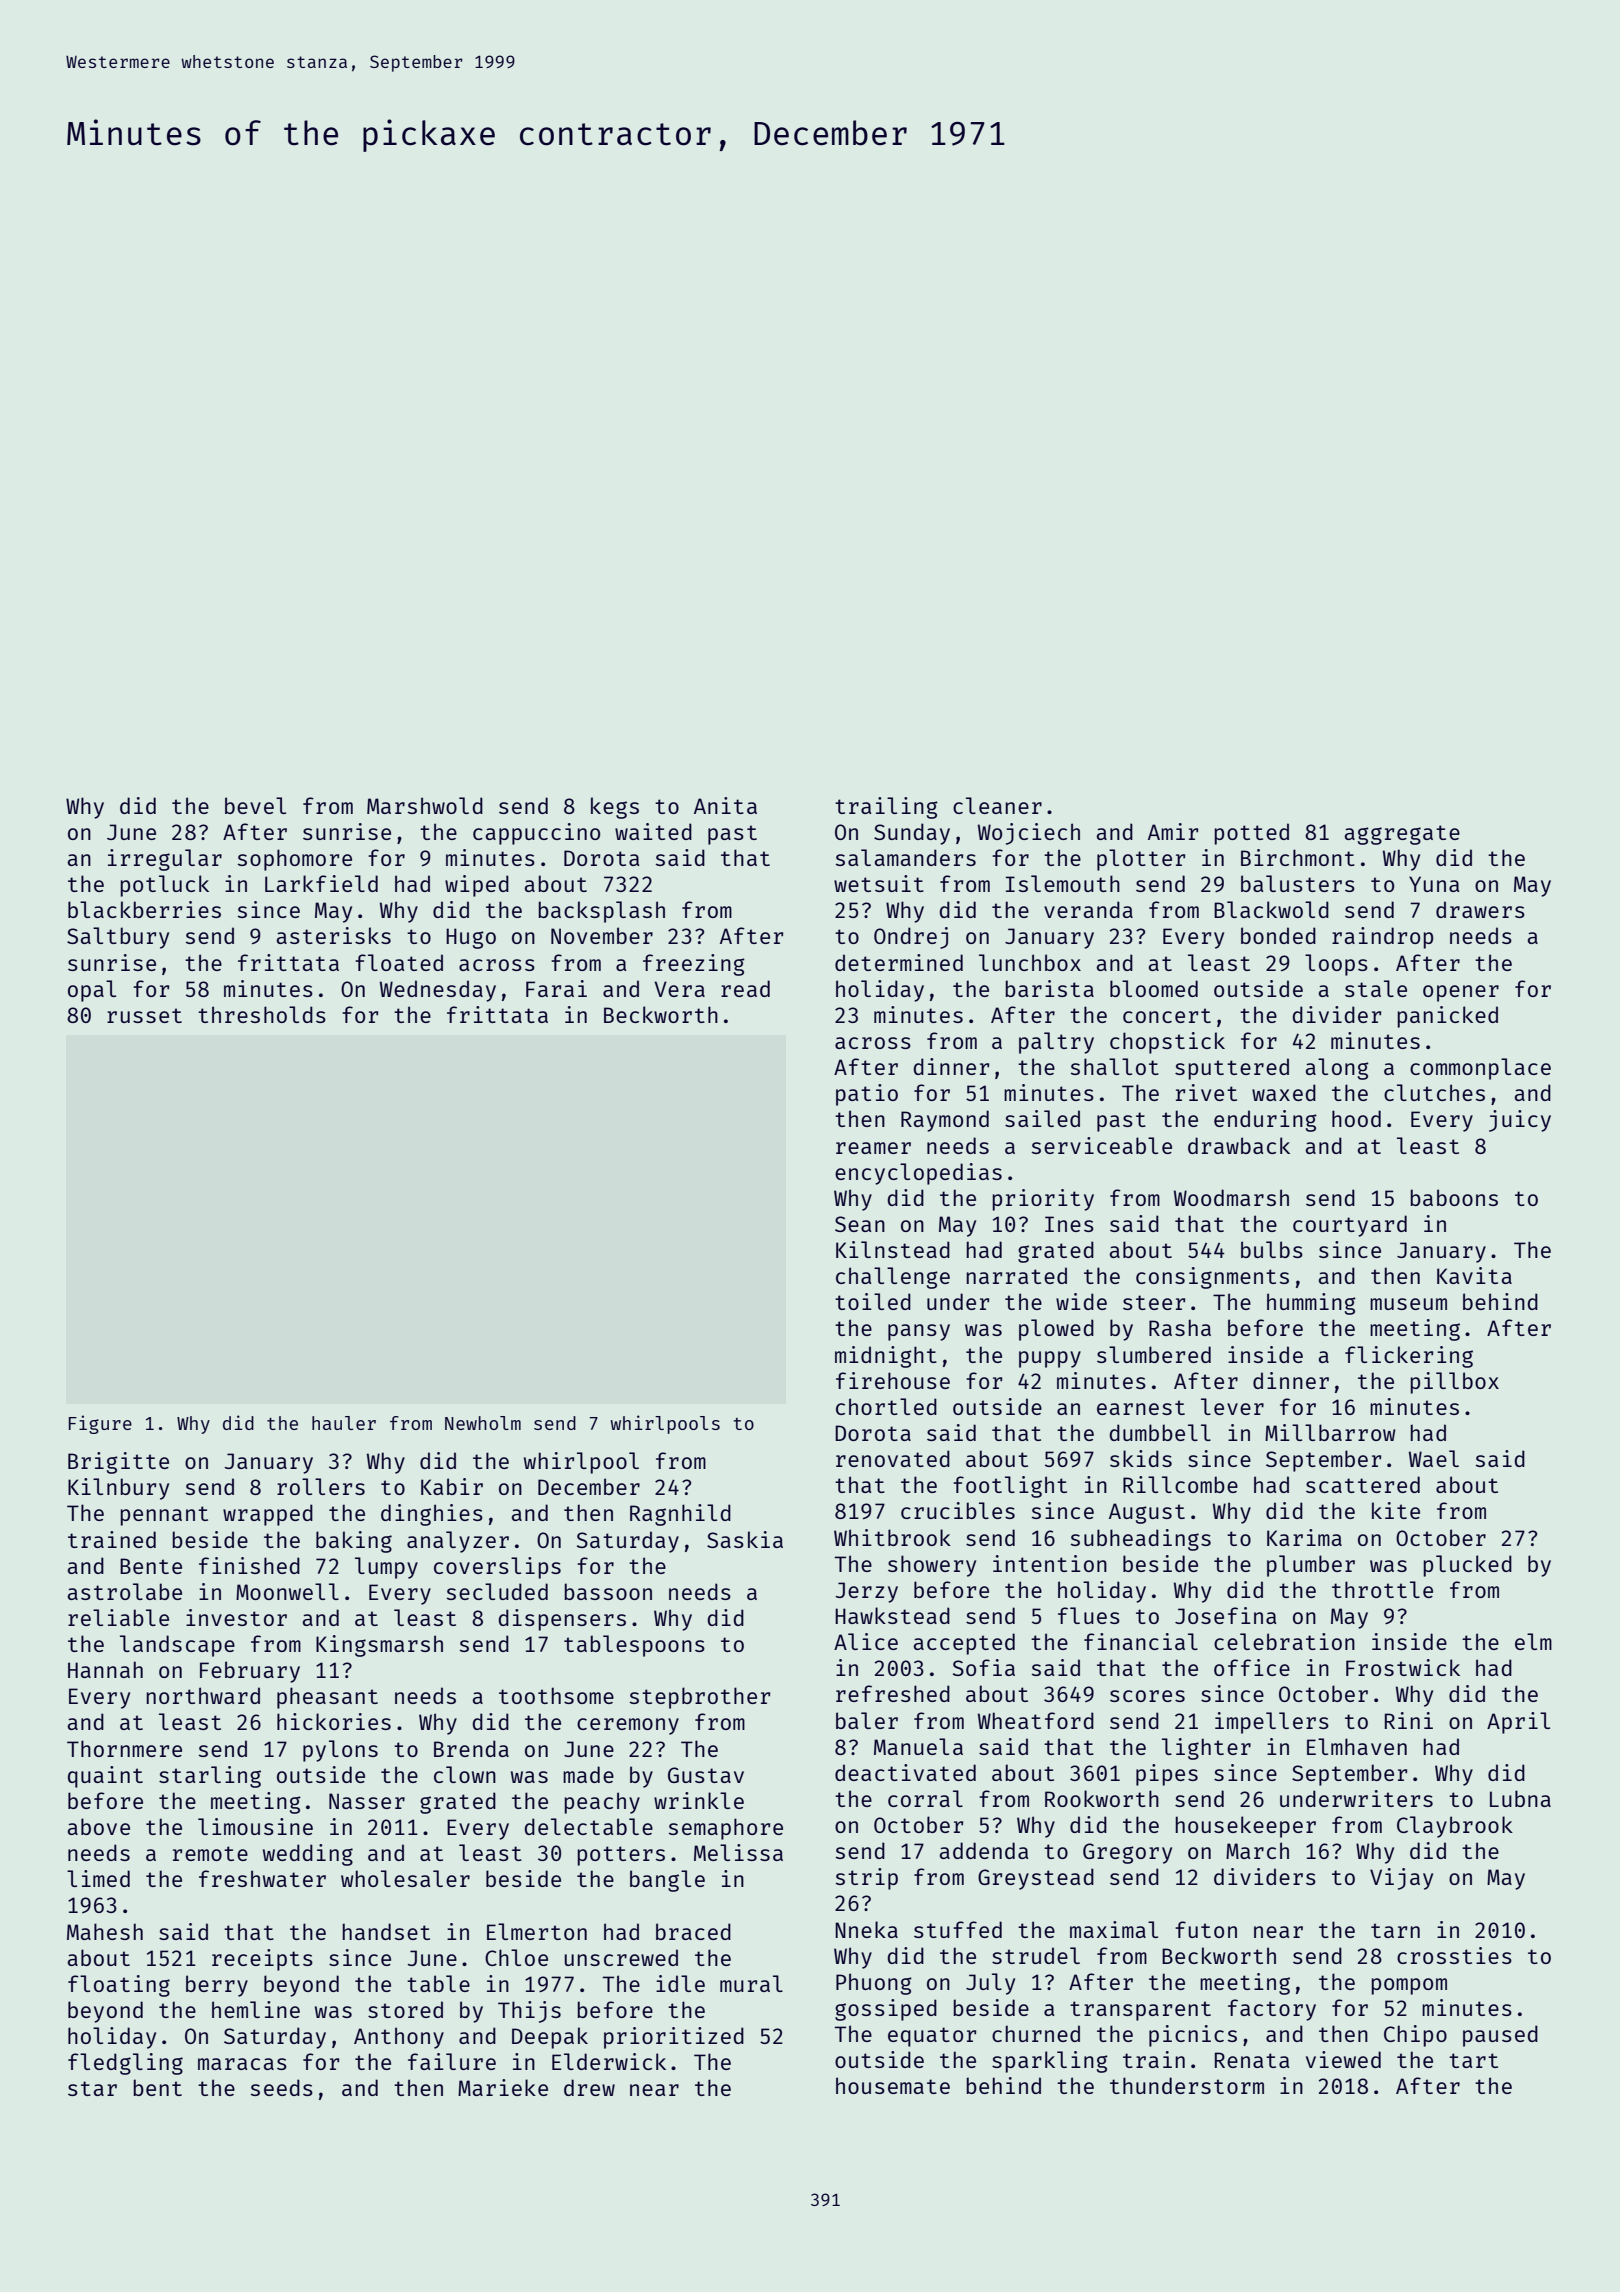  I want to click on Figure, so click(100, 1424).
